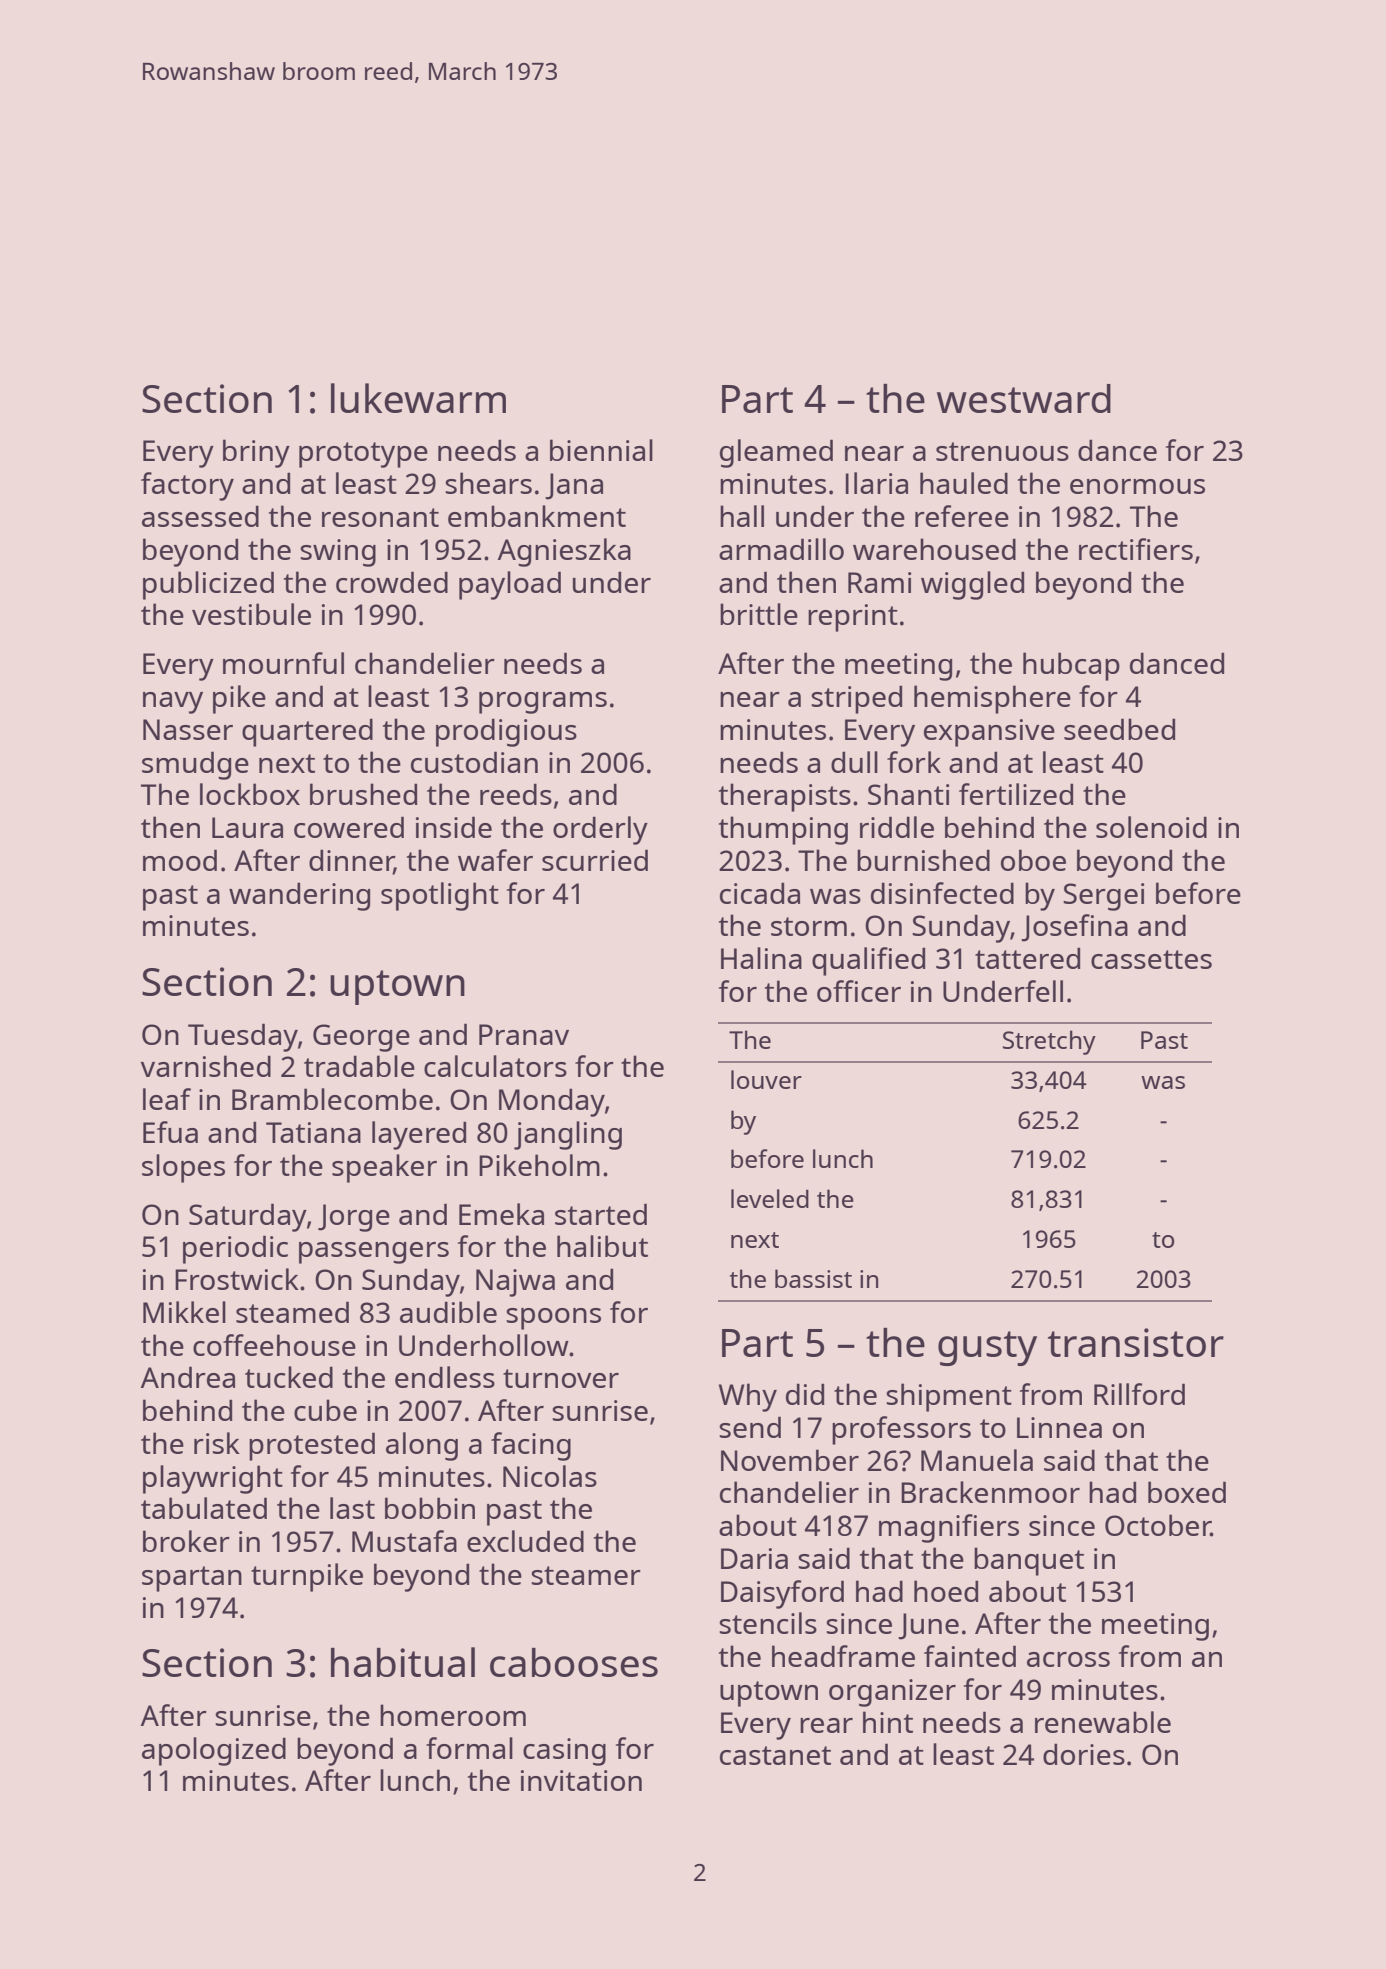 Image resolution: width=1386 pixels, height=1969 pixels. I want to click on westward, so click(1024, 398).
